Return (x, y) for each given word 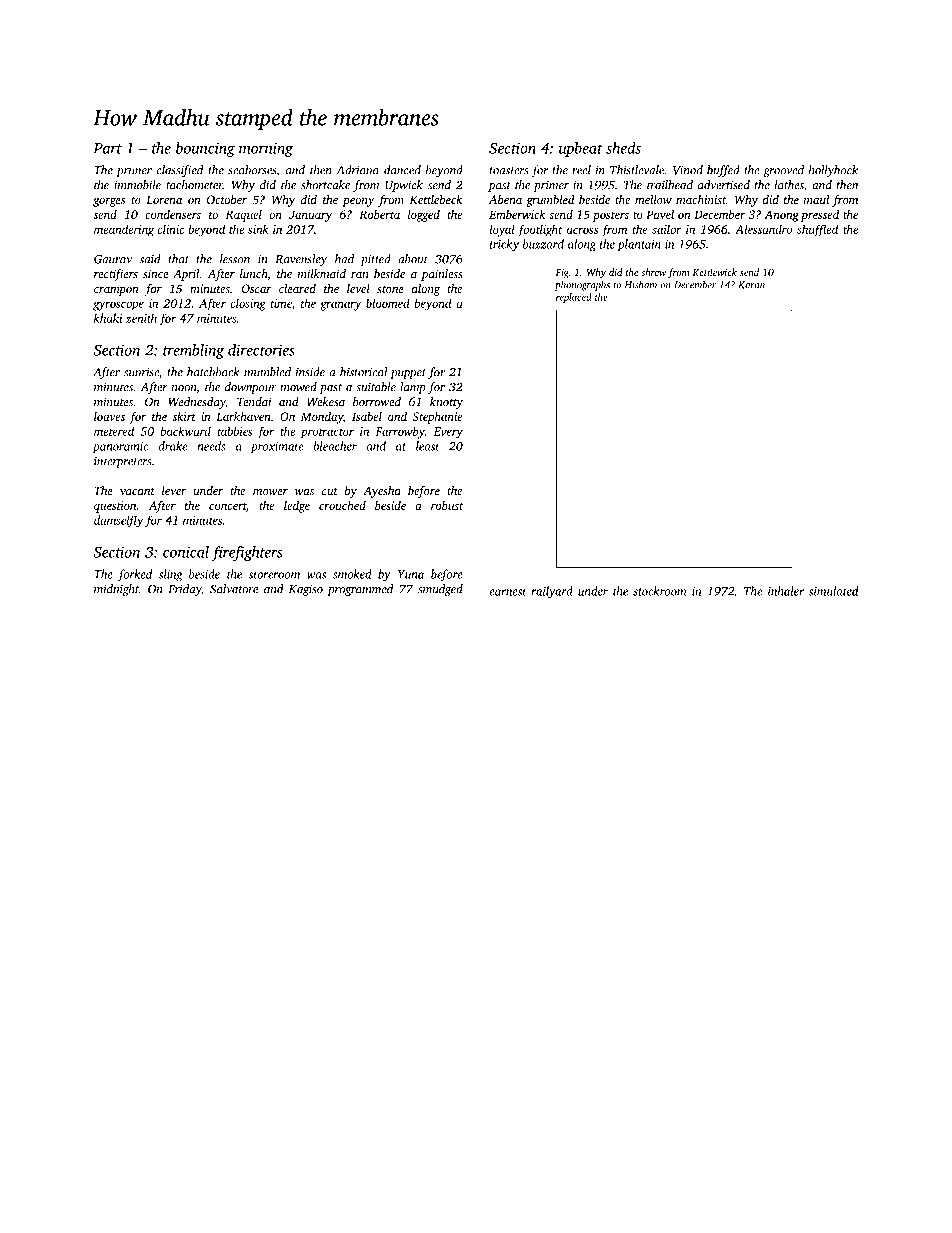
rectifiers (116, 275)
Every (448, 433)
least (427, 446)
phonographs (582, 286)
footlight (540, 230)
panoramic (120, 447)
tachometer (194, 185)
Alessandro (763, 229)
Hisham (641, 285)
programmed (360, 590)
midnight (116, 590)
